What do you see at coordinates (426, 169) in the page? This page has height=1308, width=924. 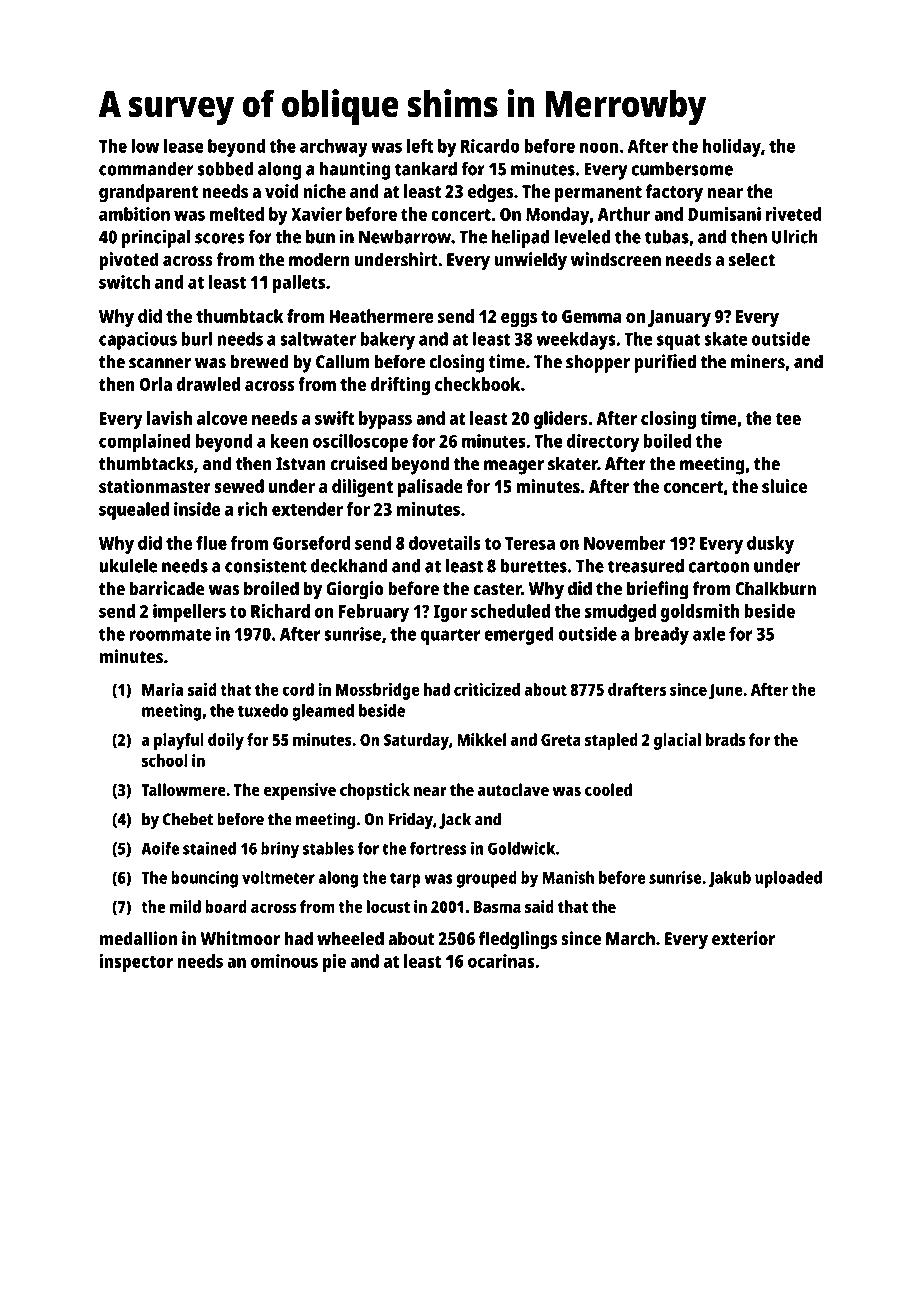 I see `tankard` at bounding box center [426, 169].
